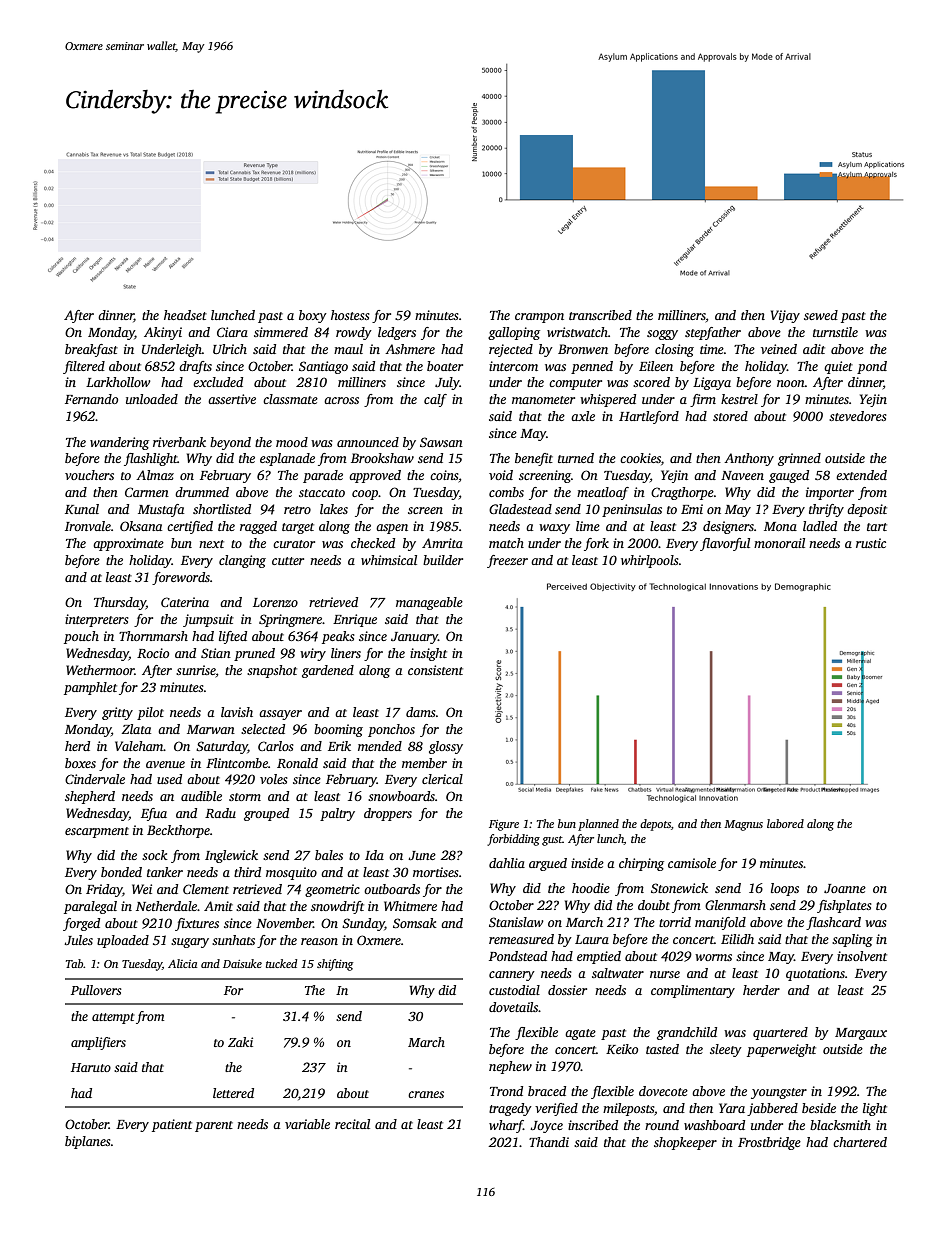 The width and height of the document is (952, 1233). I want to click on headset, so click(185, 315).
